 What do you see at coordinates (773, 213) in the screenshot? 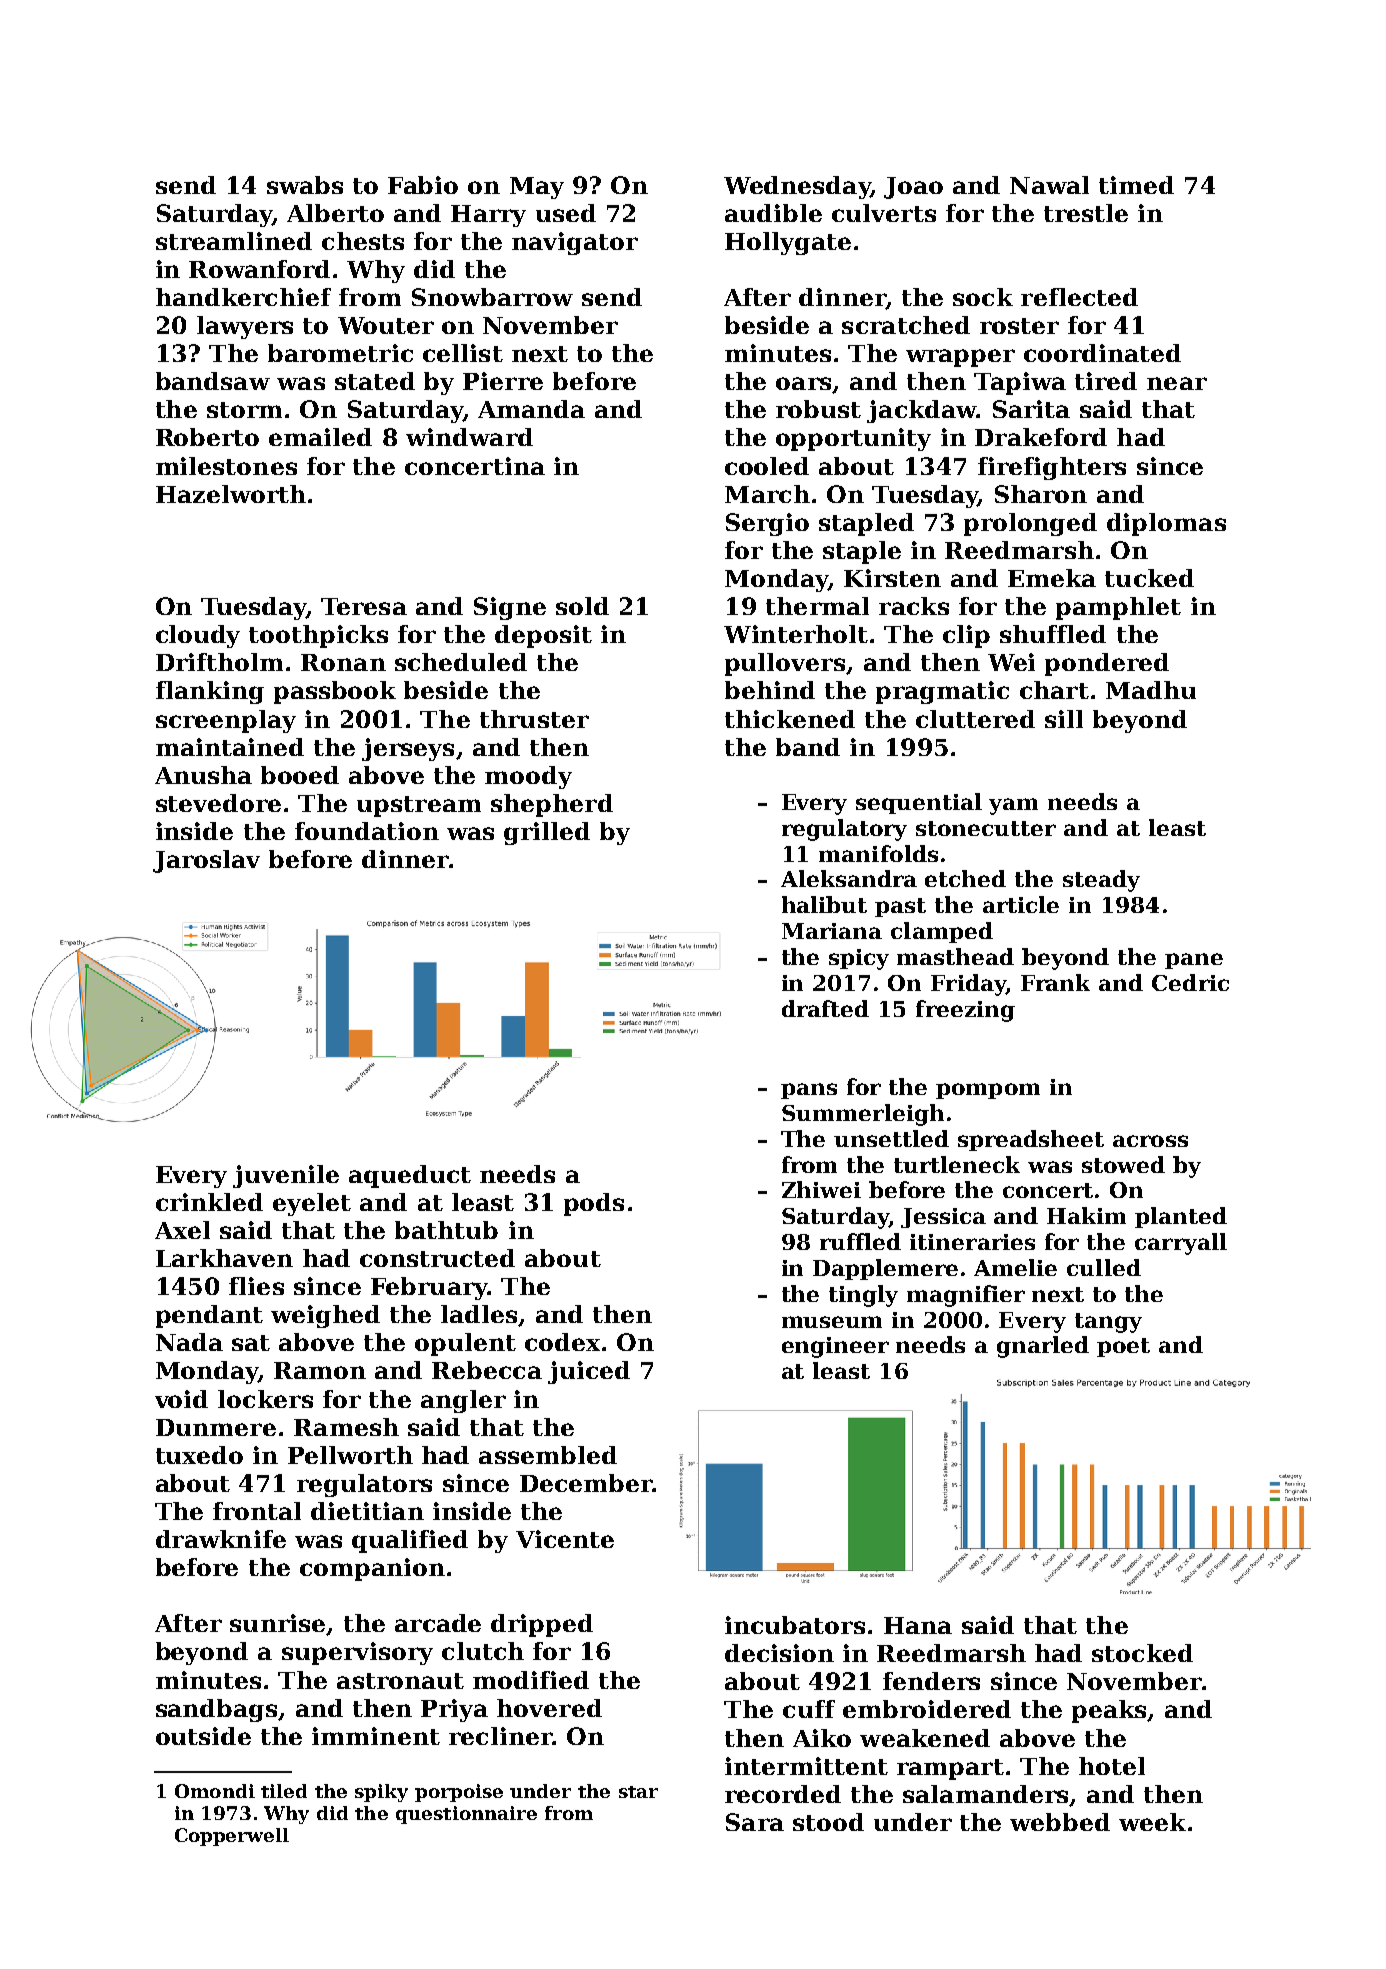
I see `audible` at bounding box center [773, 213].
